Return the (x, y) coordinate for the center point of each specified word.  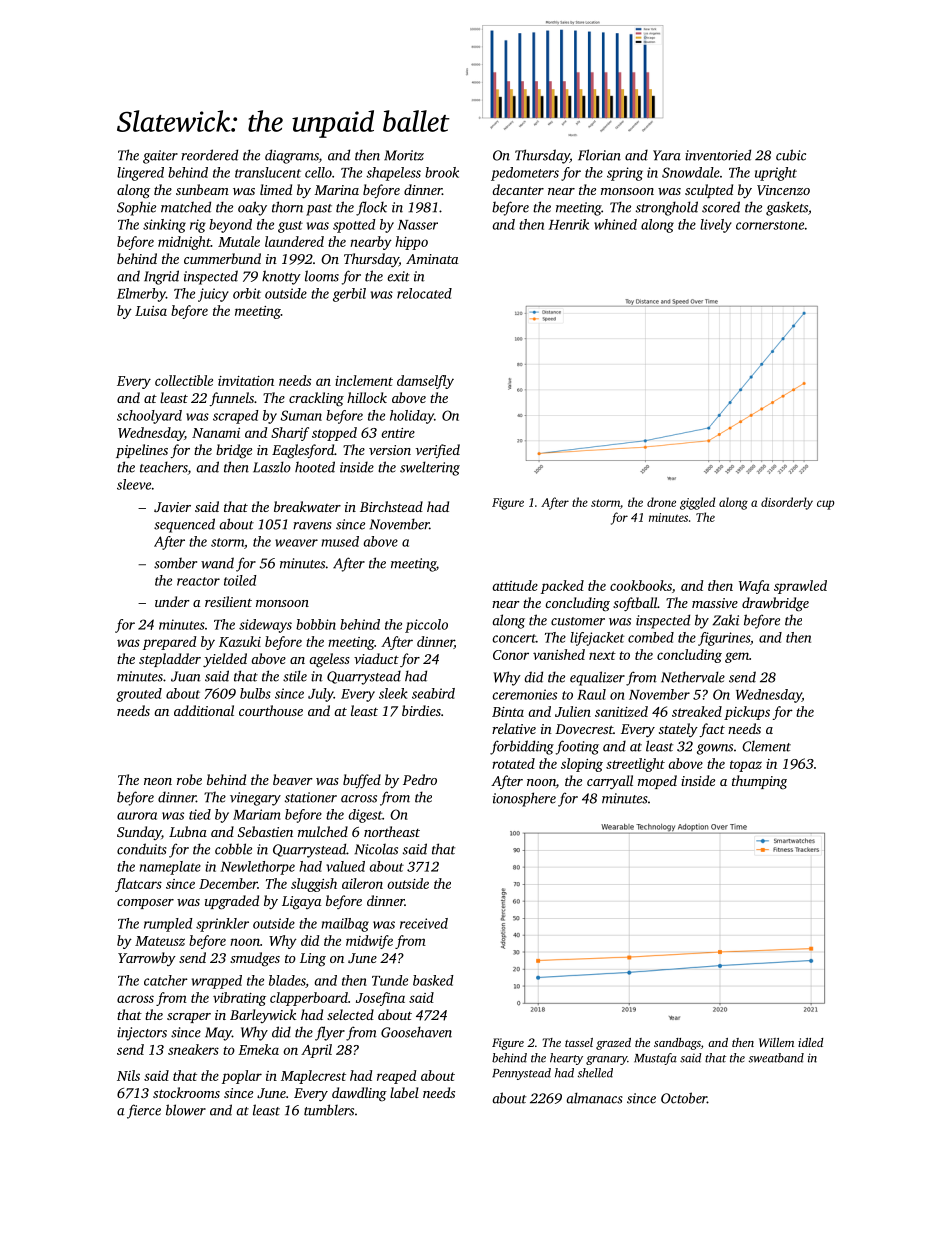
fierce (144, 1111)
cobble (233, 849)
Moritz (404, 155)
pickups (747, 713)
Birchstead (391, 506)
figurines (724, 639)
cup (825, 505)
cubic (791, 155)
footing (577, 747)
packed (562, 587)
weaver (296, 543)
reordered (209, 155)
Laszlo (272, 467)
